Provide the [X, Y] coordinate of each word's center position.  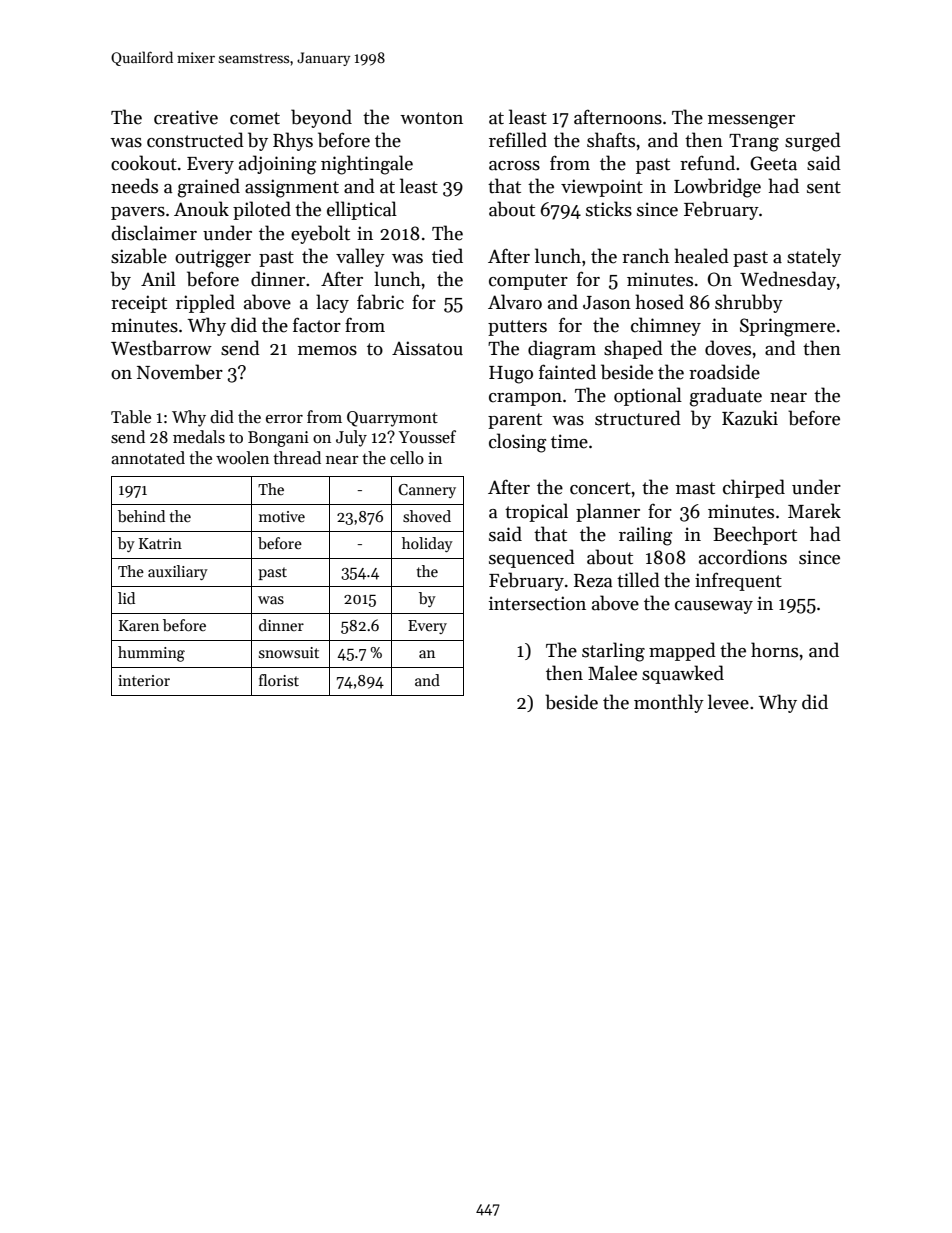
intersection [537, 603]
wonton [431, 118]
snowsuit [289, 652]
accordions [743, 557]
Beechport [755, 535]
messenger [751, 122]
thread [297, 457]
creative [186, 117]
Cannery [427, 491]
